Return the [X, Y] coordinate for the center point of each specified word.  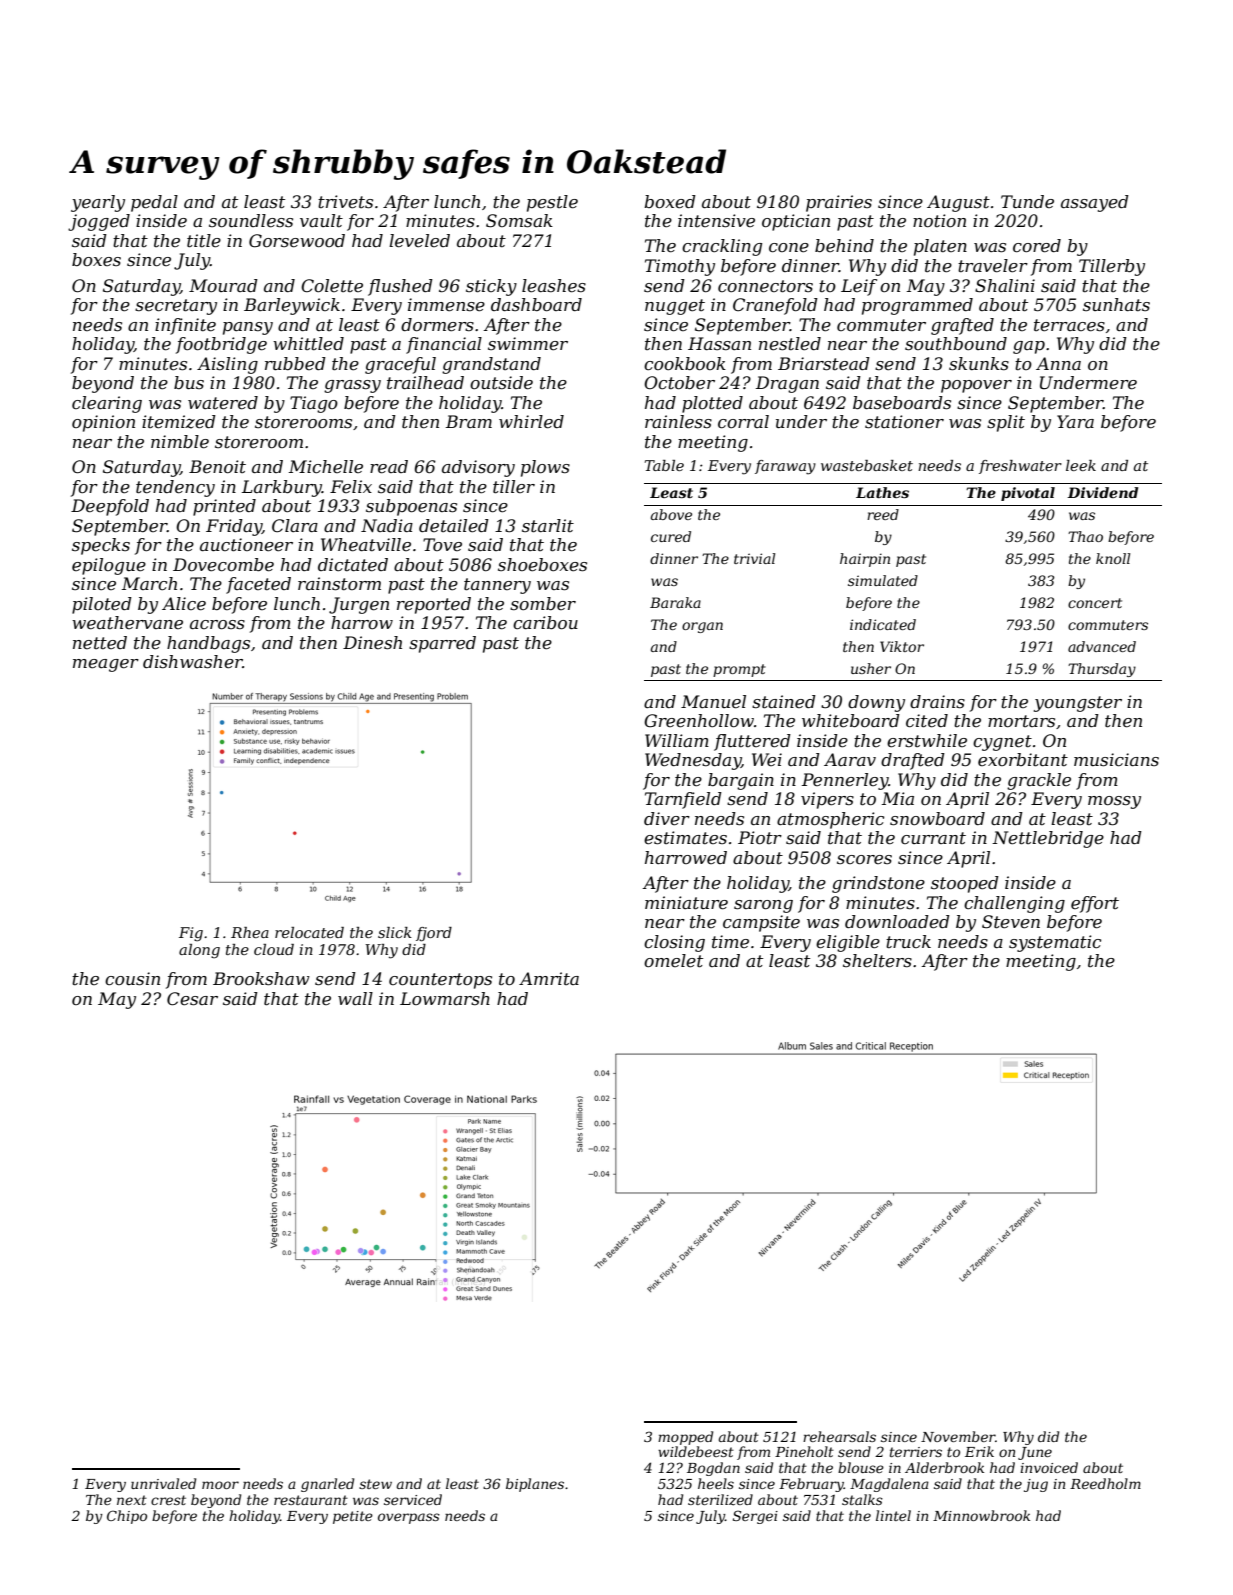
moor [220, 1485]
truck [908, 941]
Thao [1085, 536]
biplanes [535, 1485]
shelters [877, 961]
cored [1037, 246]
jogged [99, 222]
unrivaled [163, 1483]
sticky [491, 287]
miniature [686, 903]
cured [671, 536]
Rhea [250, 932]
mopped [685, 1438]
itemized [179, 422]
